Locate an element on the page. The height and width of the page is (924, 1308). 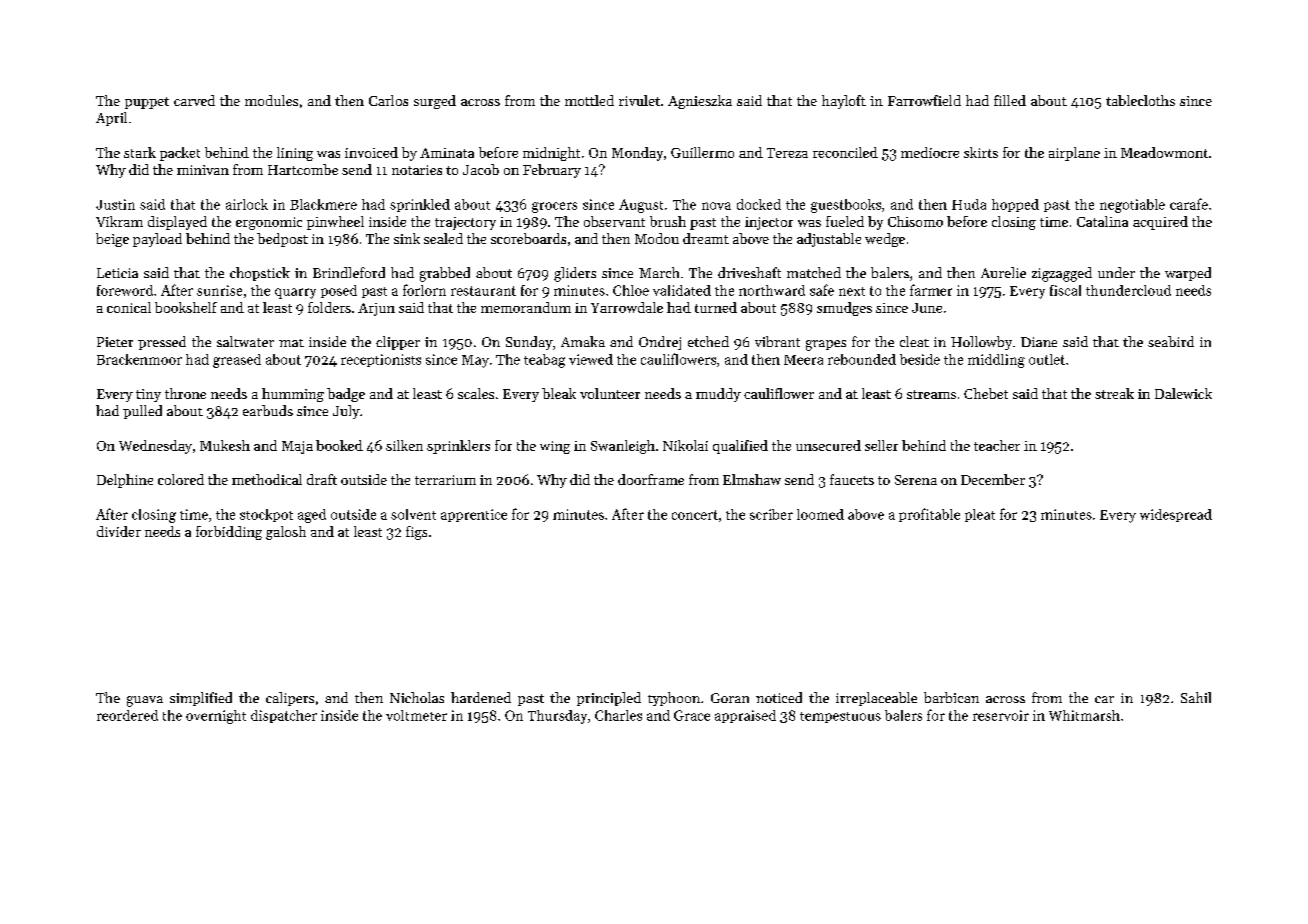
Ondrej is located at coordinates (660, 343).
